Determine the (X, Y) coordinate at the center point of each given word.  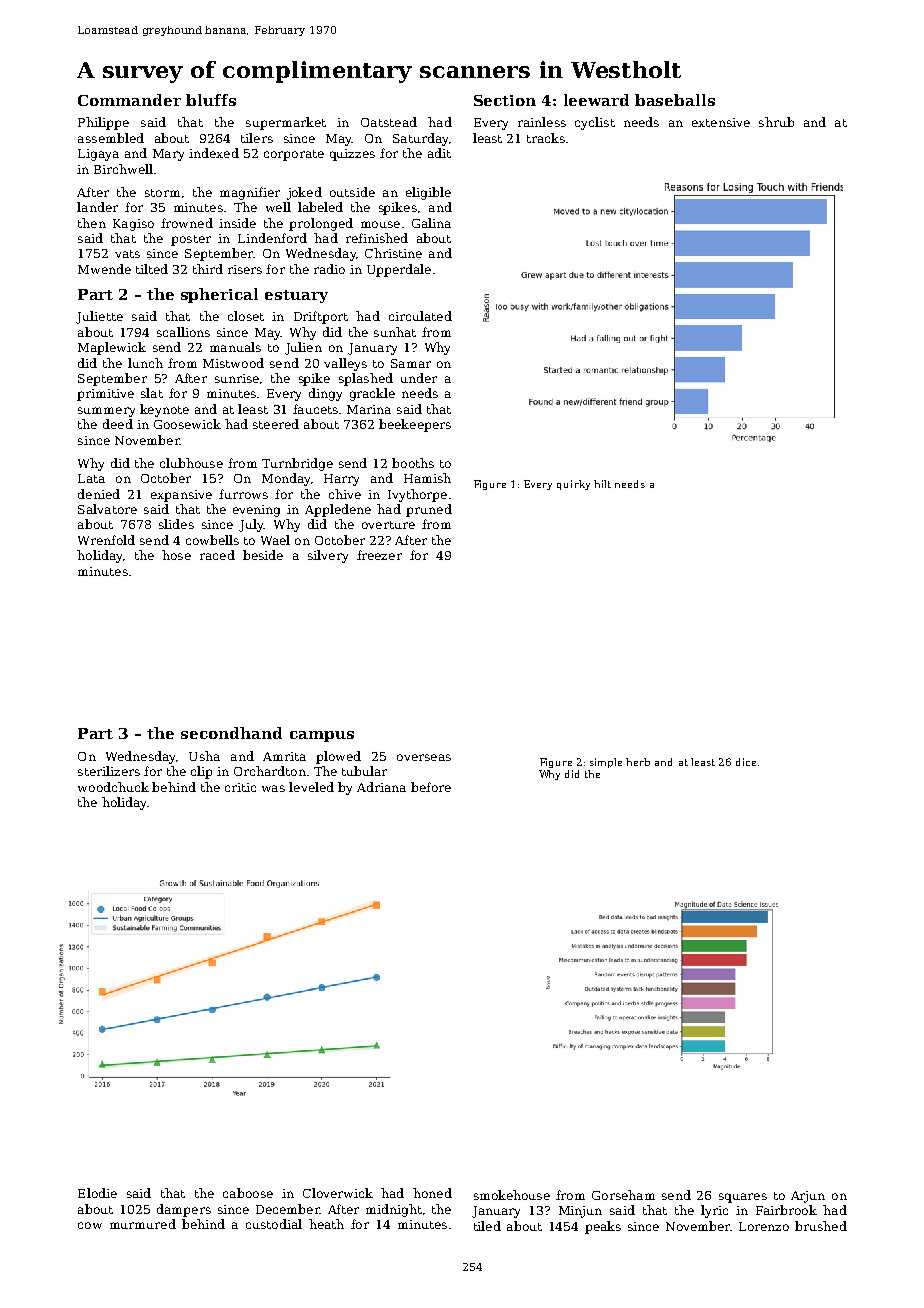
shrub (776, 122)
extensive (721, 122)
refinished (377, 238)
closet (246, 316)
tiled (487, 1226)
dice (746, 762)
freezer (379, 555)
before (431, 787)
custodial (274, 1224)
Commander (129, 100)
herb (638, 762)
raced (217, 555)
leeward (596, 100)
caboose (248, 1193)
